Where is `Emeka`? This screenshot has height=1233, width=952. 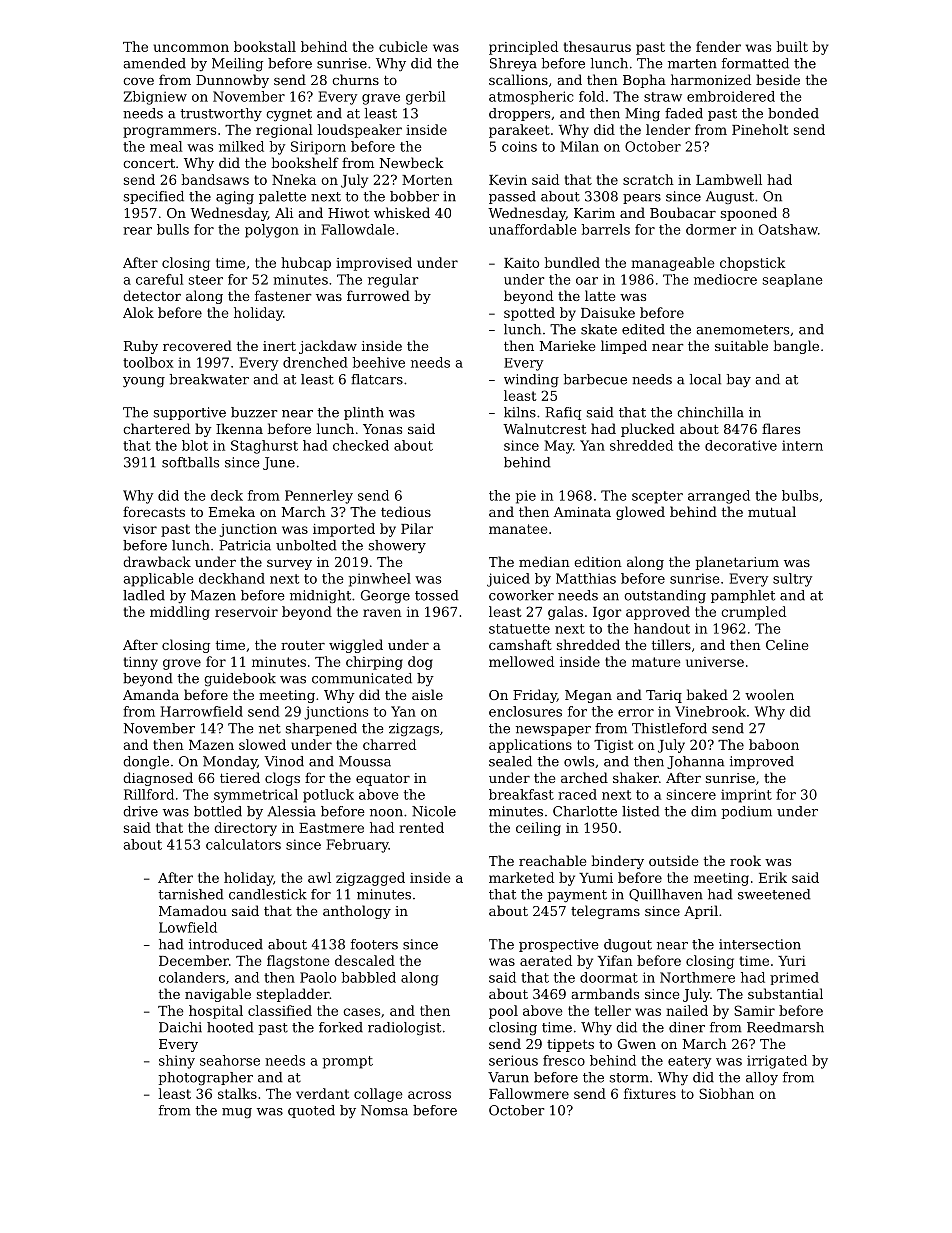 Emeka is located at coordinates (232, 511).
